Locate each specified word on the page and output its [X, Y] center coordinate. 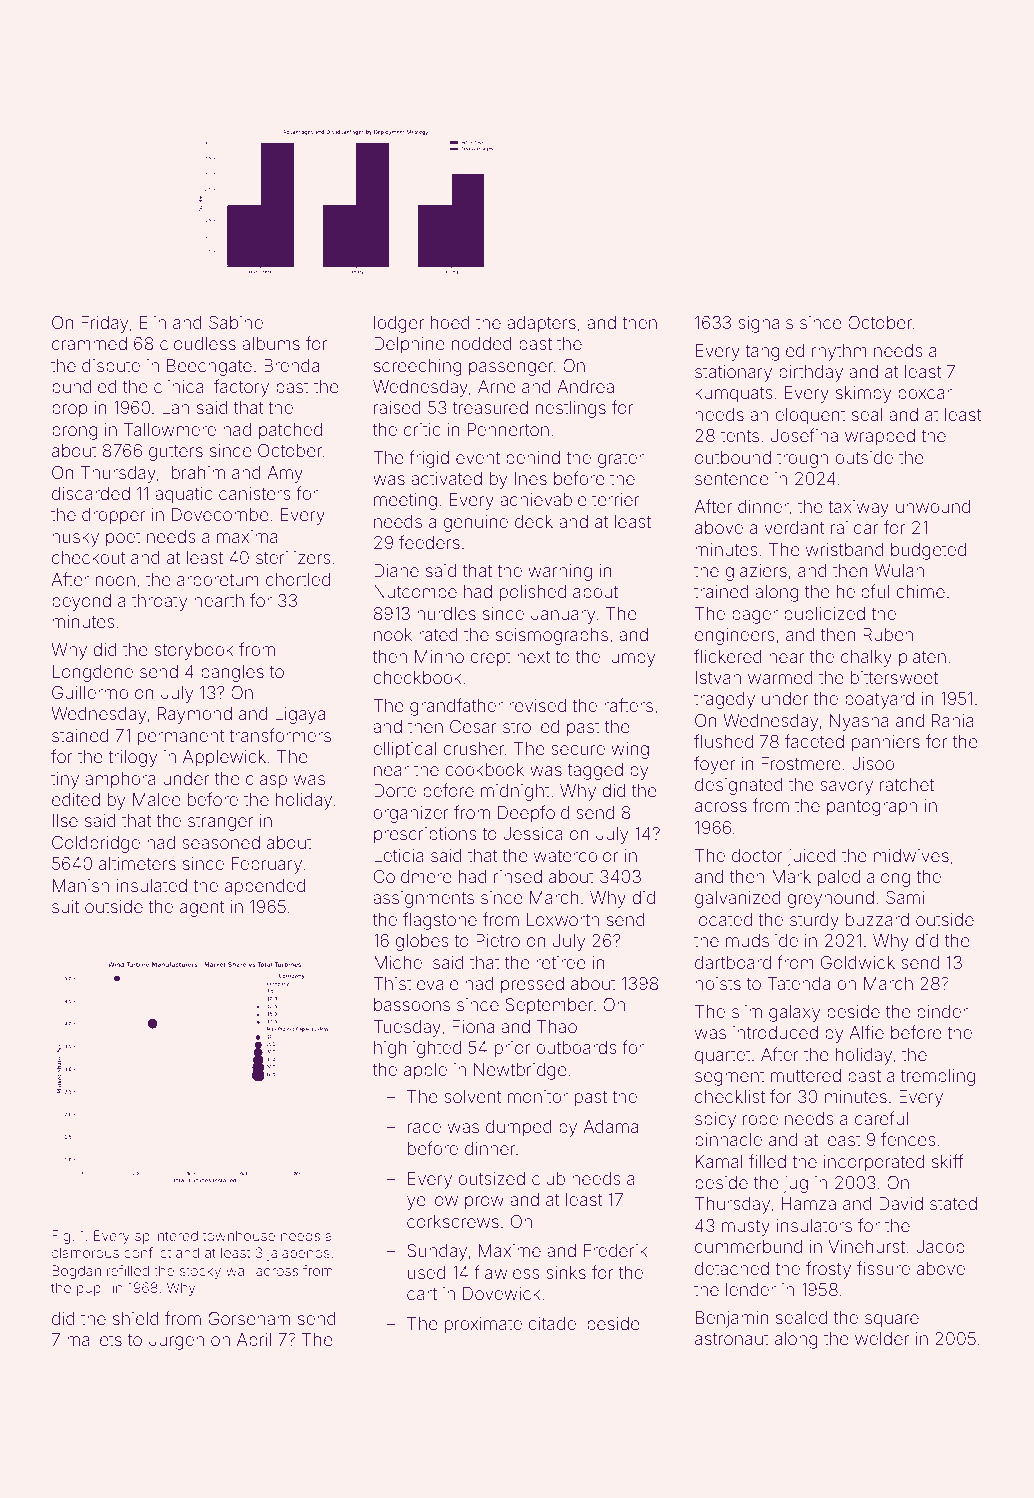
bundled [84, 386]
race [424, 1128]
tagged [595, 771]
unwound [933, 506]
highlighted [417, 1049]
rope [760, 1122]
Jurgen [176, 1341]
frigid [429, 459]
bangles [232, 673]
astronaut [732, 1339]
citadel [554, 1323]
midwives [911, 855]
